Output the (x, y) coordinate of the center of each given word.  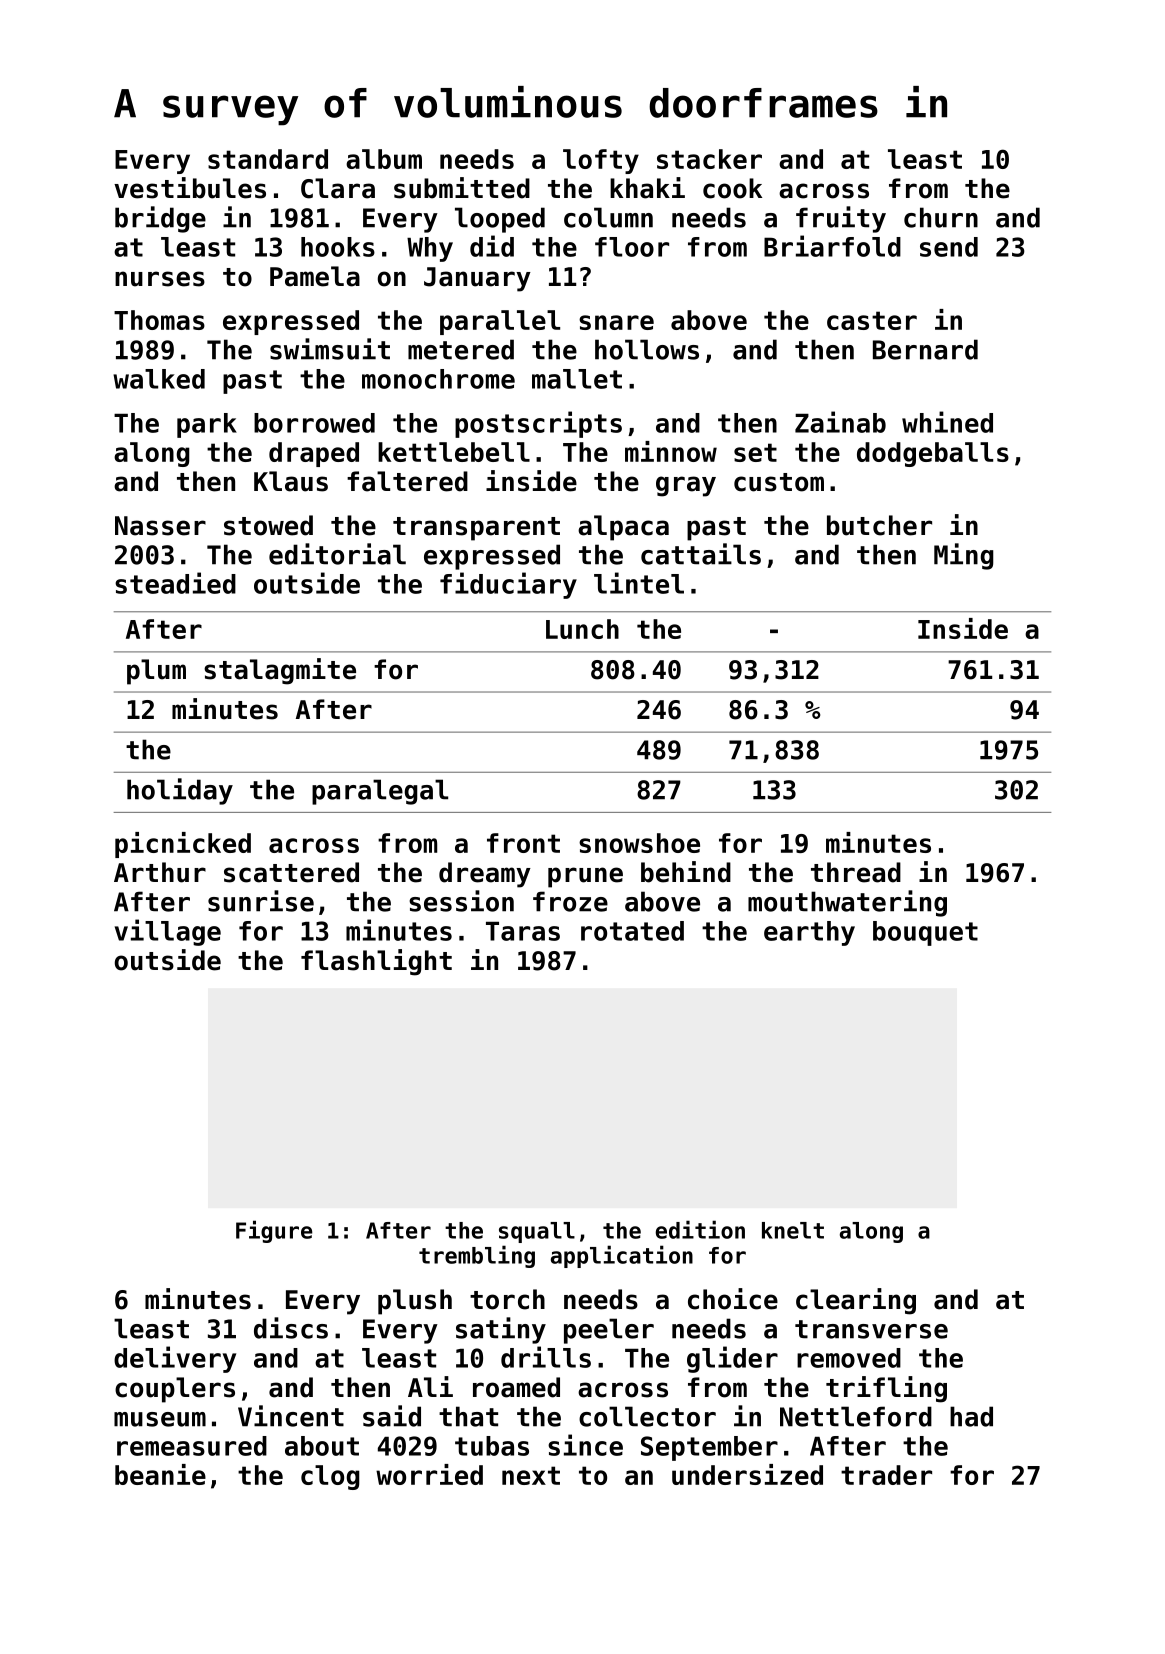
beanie (160, 1474)
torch (507, 1299)
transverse (871, 1329)
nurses (160, 279)
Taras (523, 931)
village (168, 932)
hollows (647, 349)
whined (947, 422)
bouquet (925, 933)
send (949, 247)
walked (159, 379)
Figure (274, 1231)
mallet (577, 379)
